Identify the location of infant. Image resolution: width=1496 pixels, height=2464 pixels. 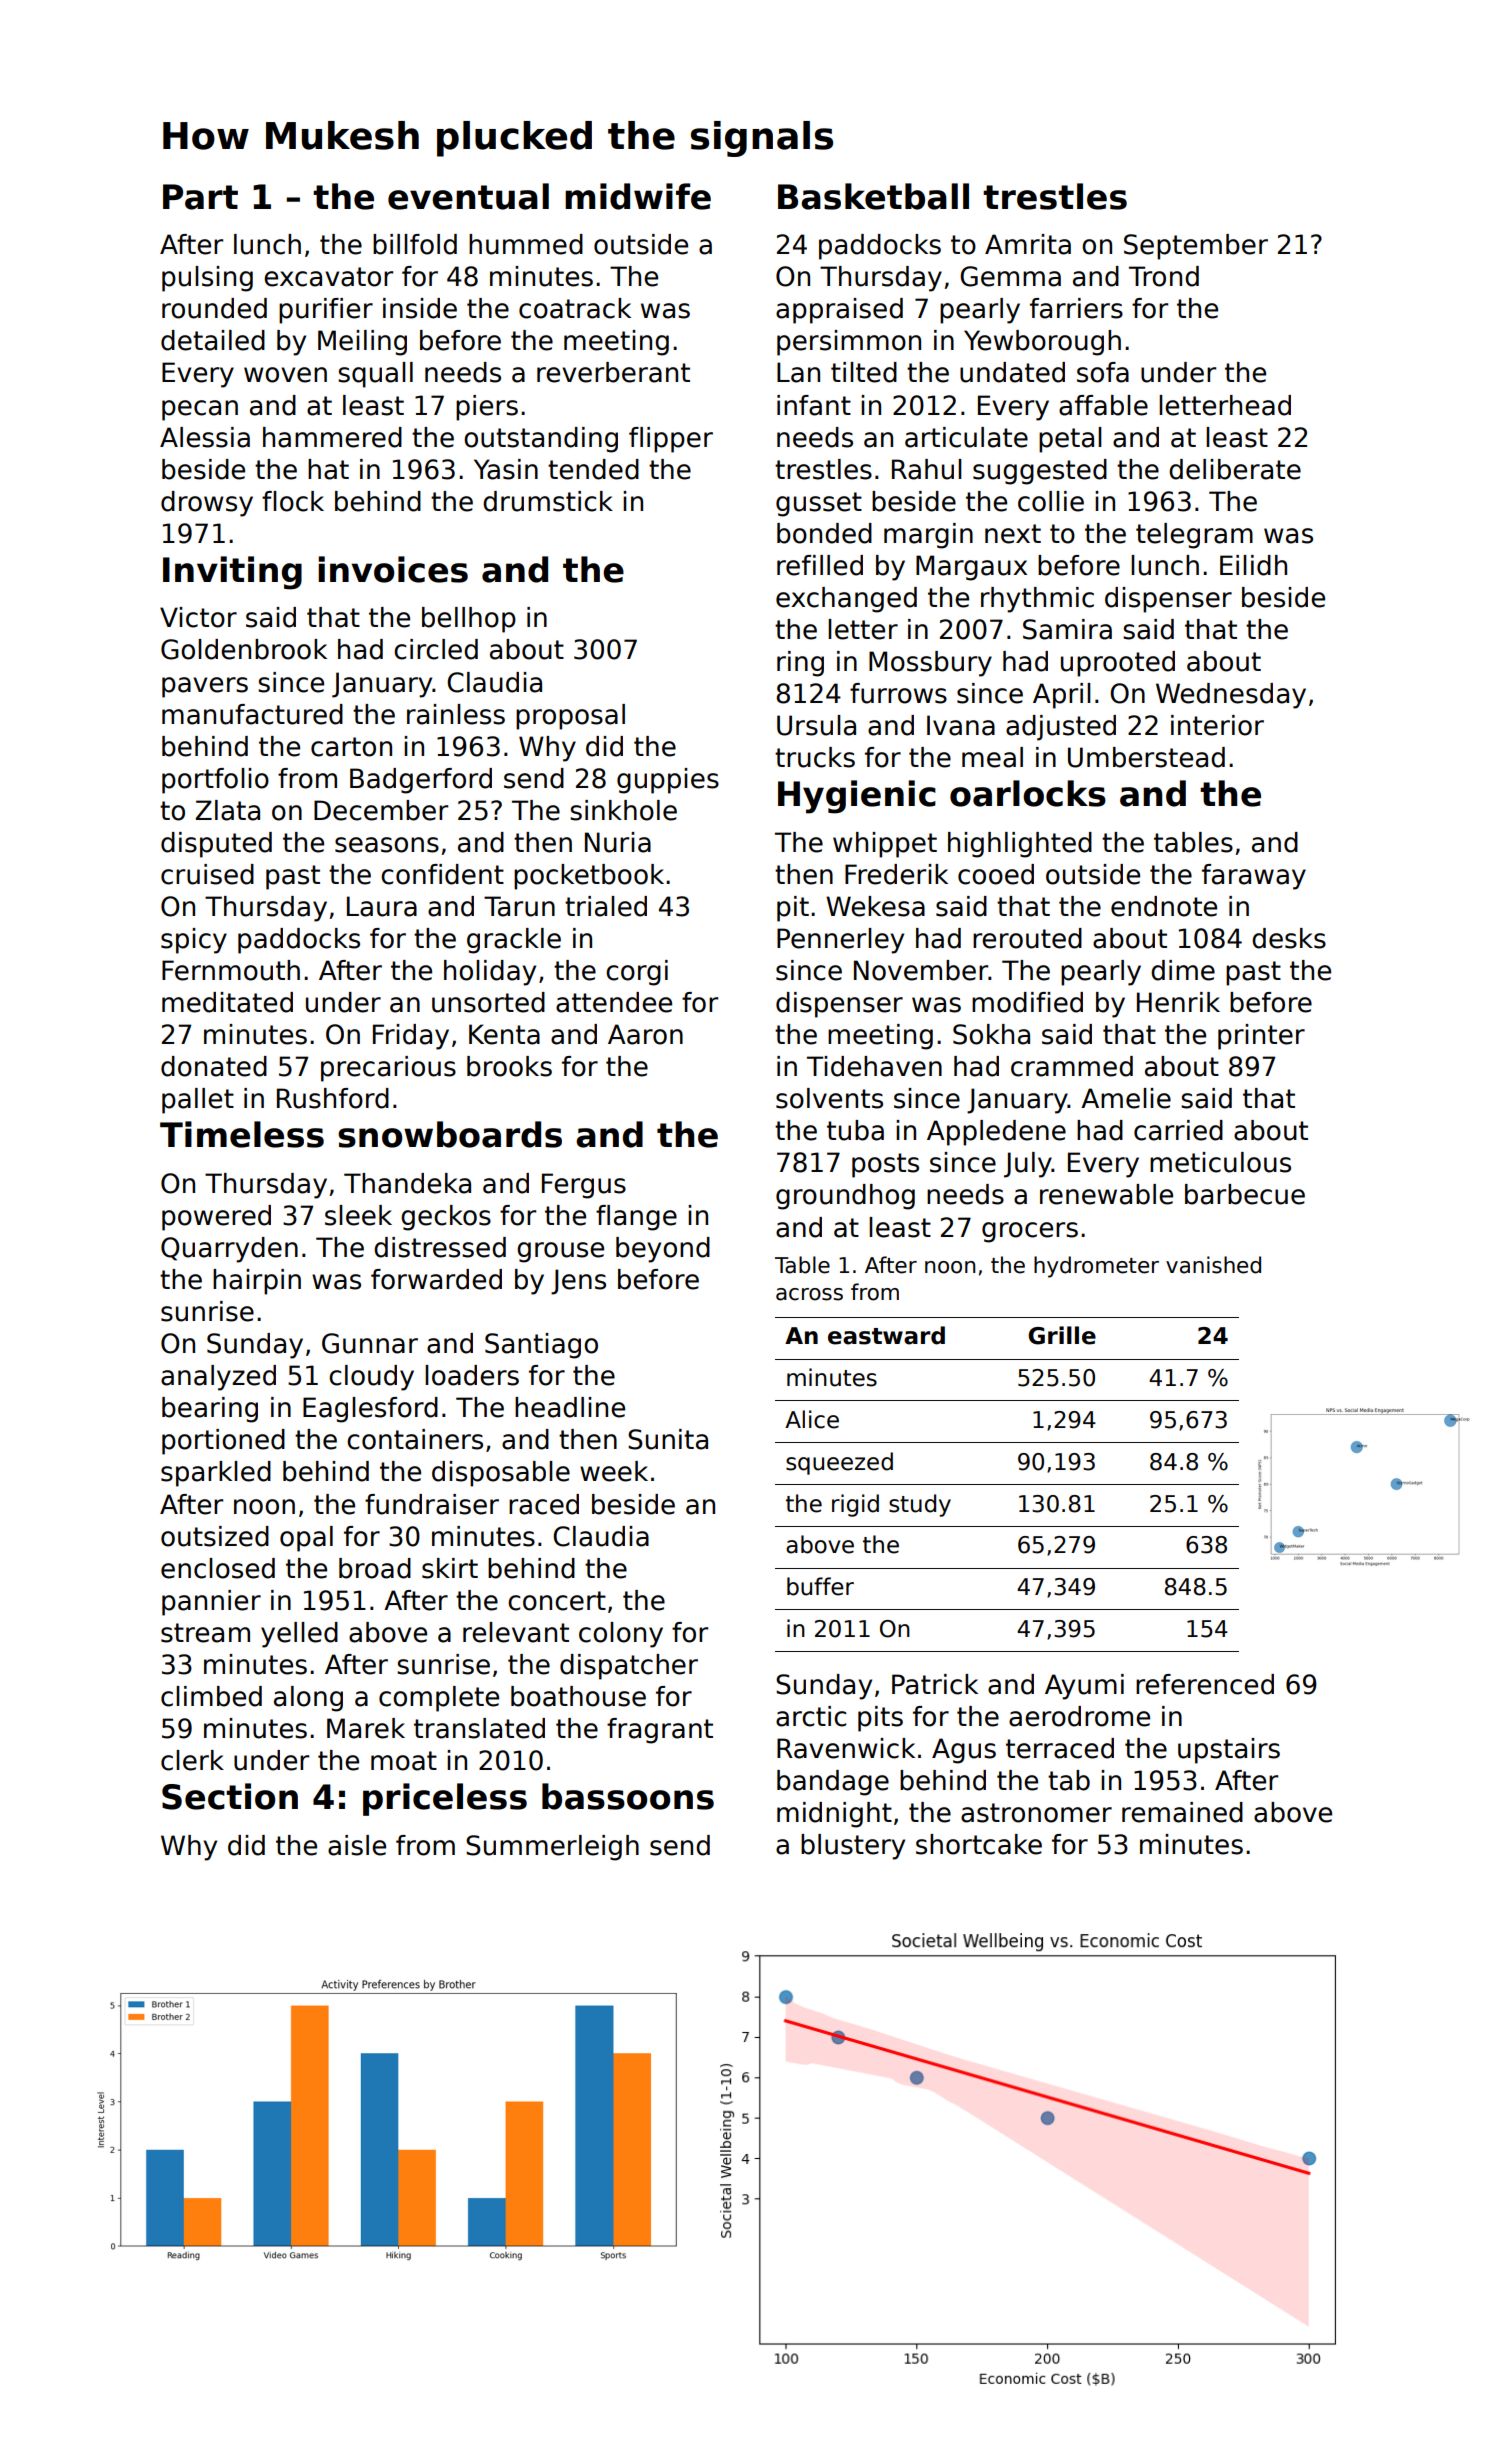
(814, 405).
